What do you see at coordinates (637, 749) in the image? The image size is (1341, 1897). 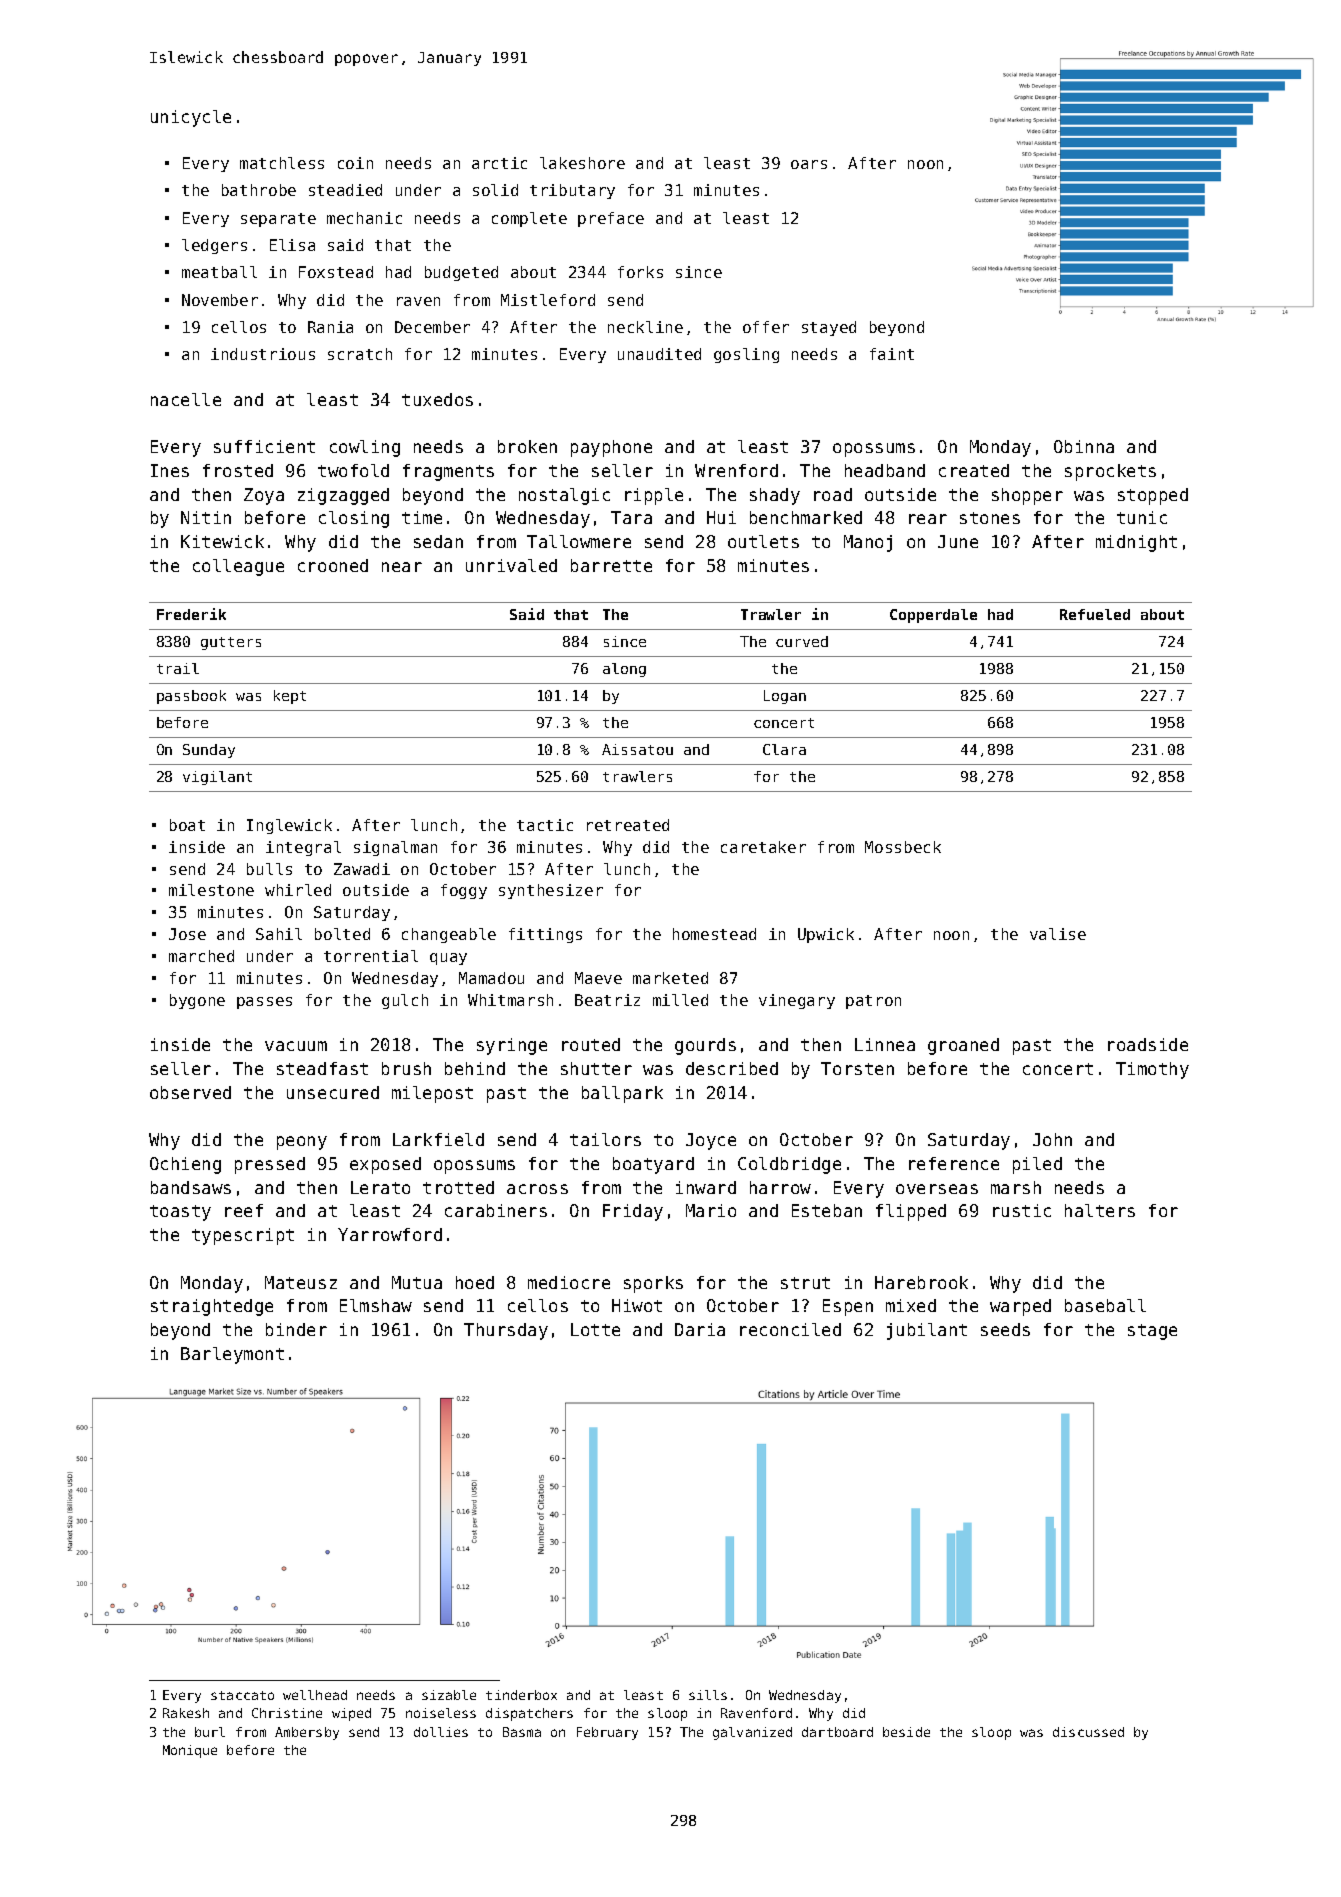 I see `Aissatou` at bounding box center [637, 749].
